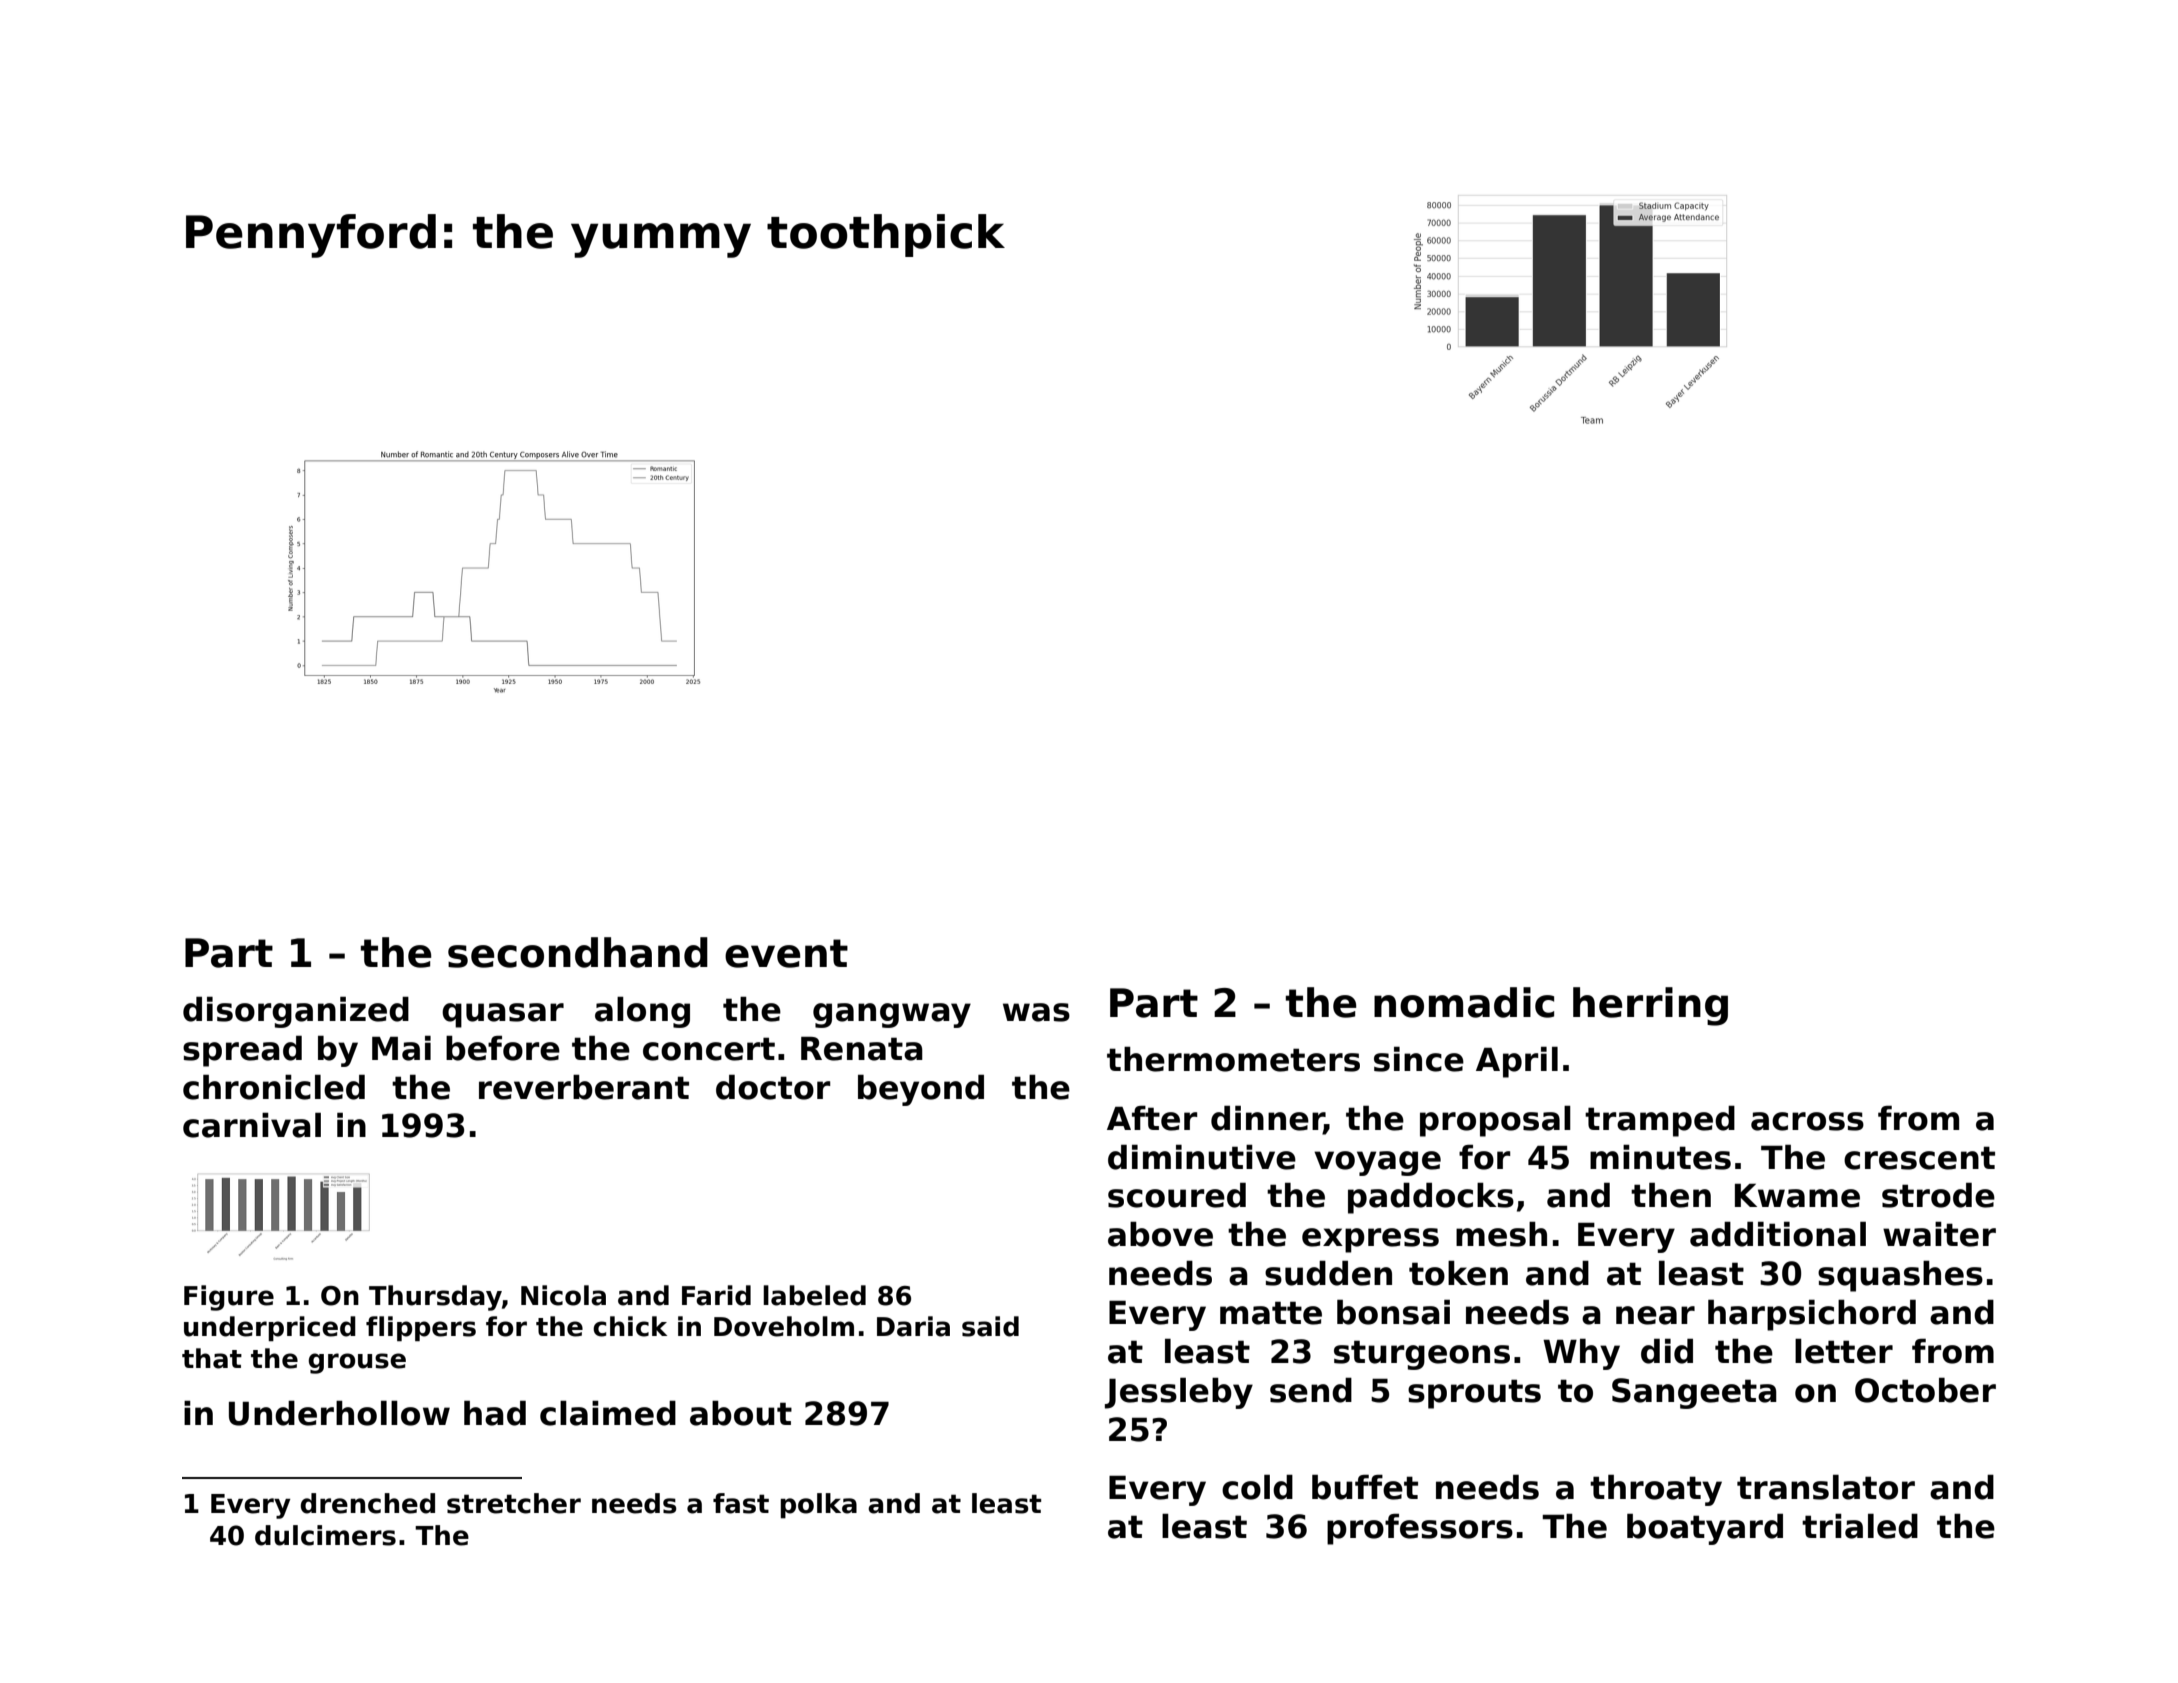  What do you see at coordinates (578, 952) in the page?
I see `secondhand` at bounding box center [578, 952].
